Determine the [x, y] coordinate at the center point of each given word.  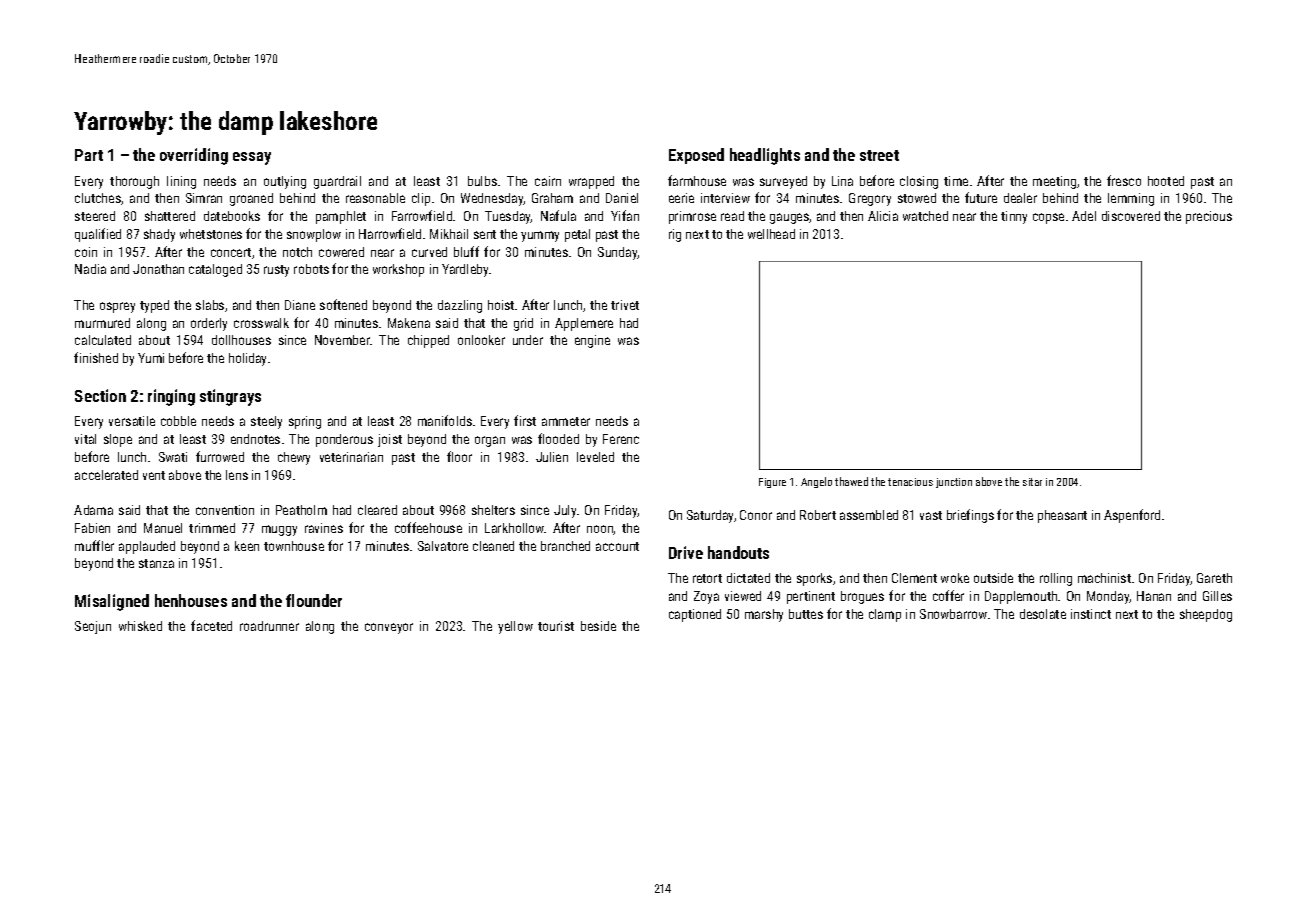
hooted [1166, 181]
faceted [211, 625]
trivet [625, 305]
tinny [1014, 217]
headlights [765, 156]
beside [598, 626]
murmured [102, 323]
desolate [1043, 614]
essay [252, 158]
